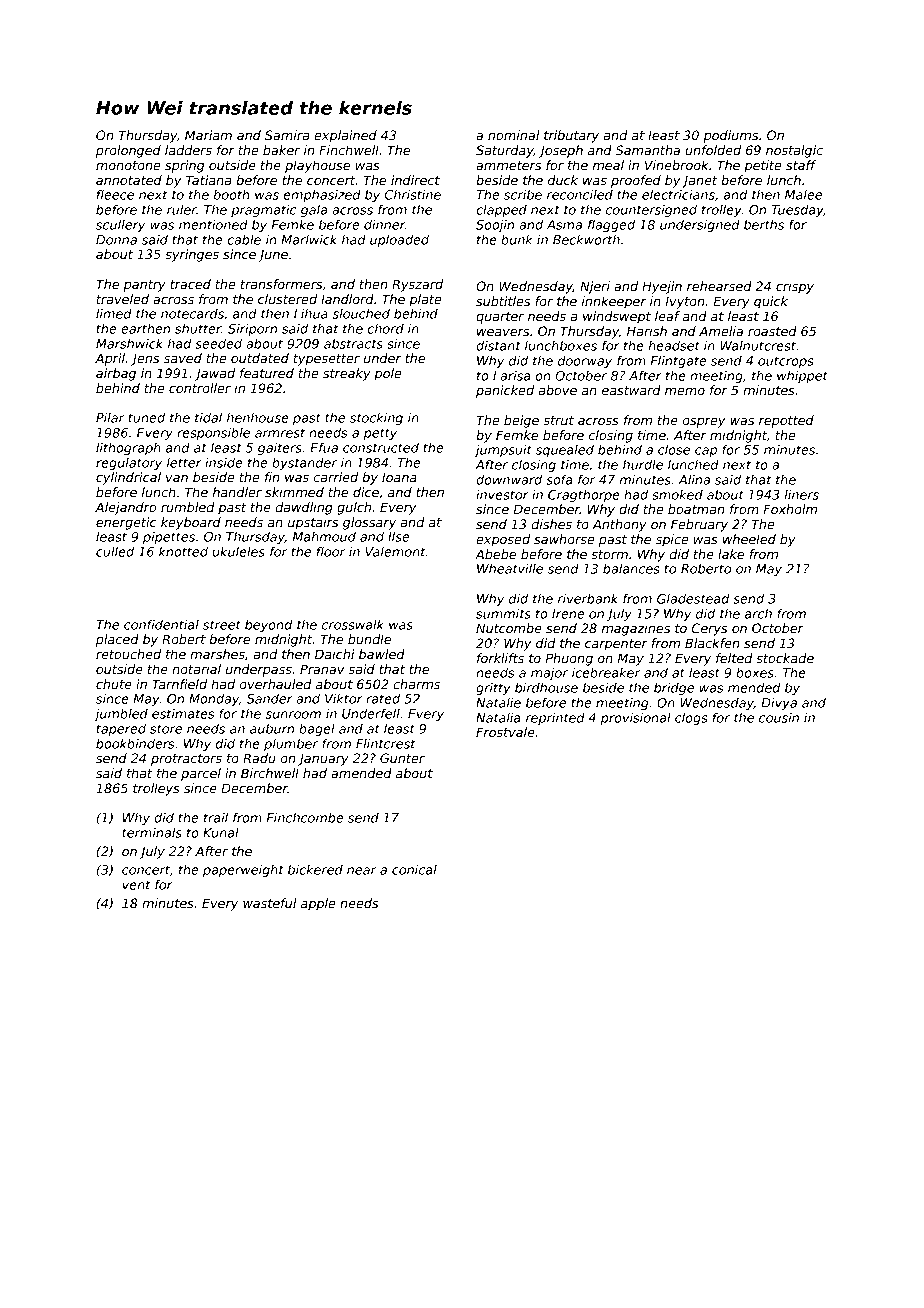  I want to click on apple, so click(318, 904).
